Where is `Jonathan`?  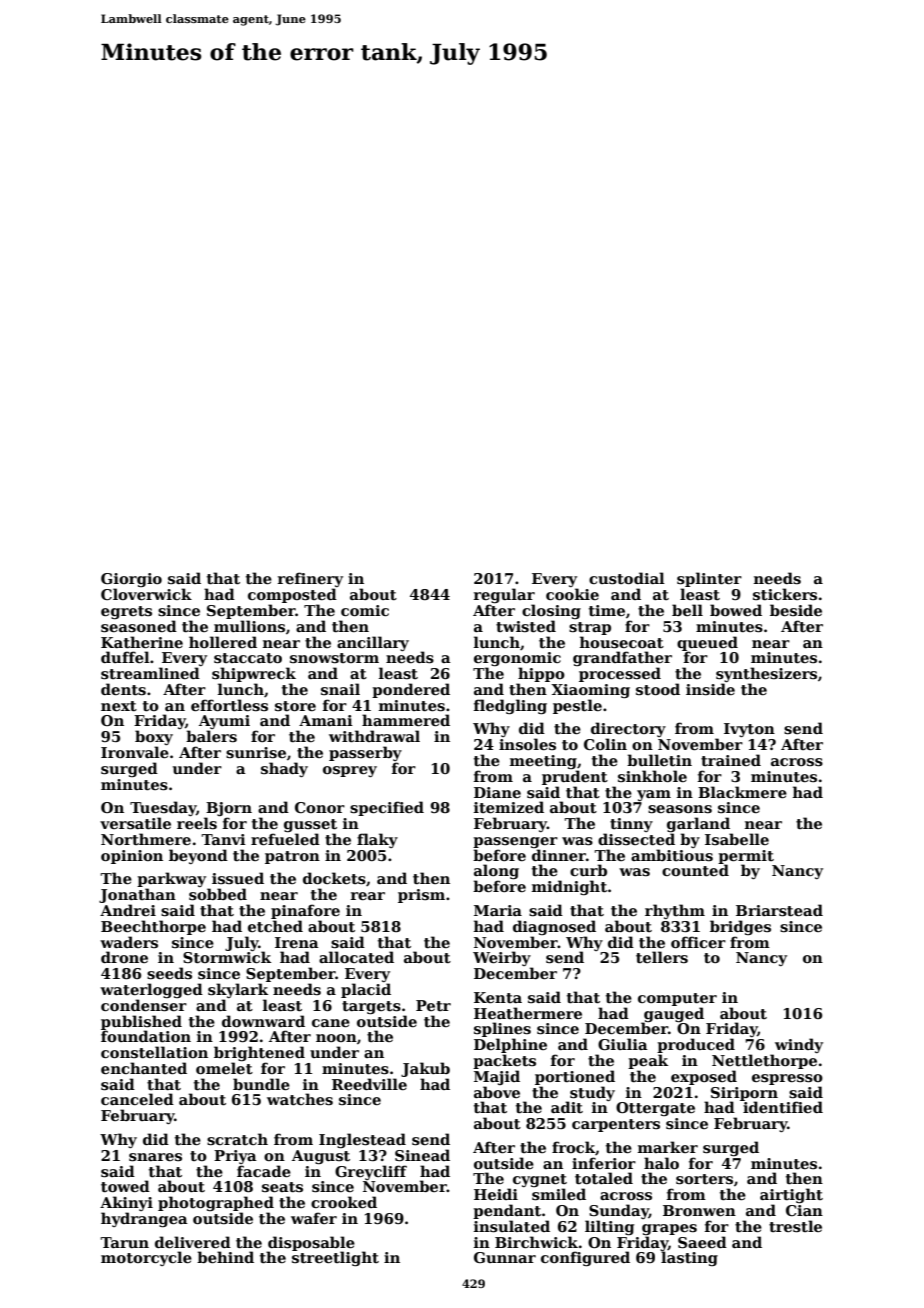 Jonathan is located at coordinates (137, 895).
